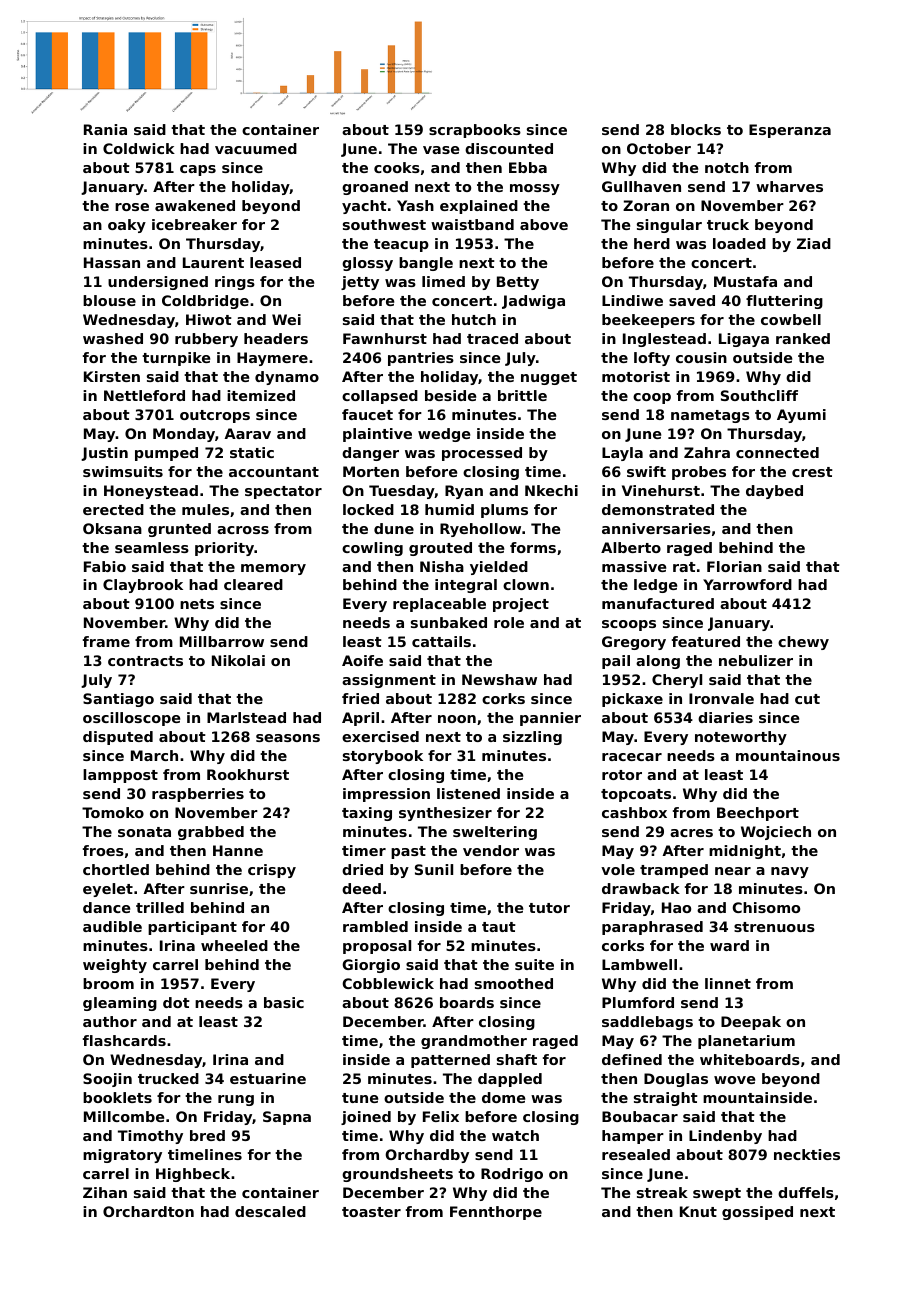 The height and width of the screenshot is (1308, 924). I want to click on caps, so click(198, 170).
